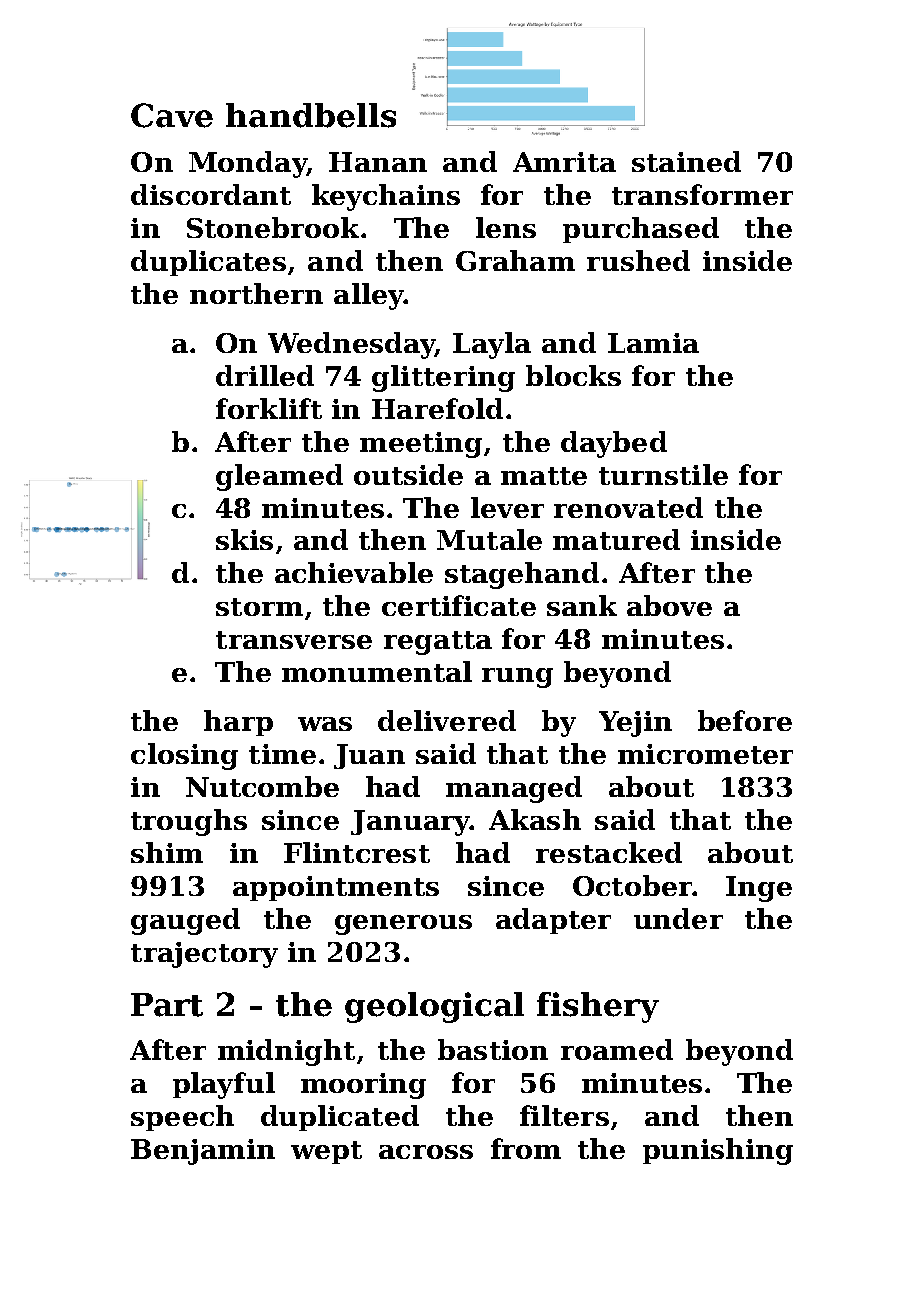 This screenshot has width=924, height=1311. Describe the element at coordinates (172, 115) in the screenshot. I see `Cave` at that location.
